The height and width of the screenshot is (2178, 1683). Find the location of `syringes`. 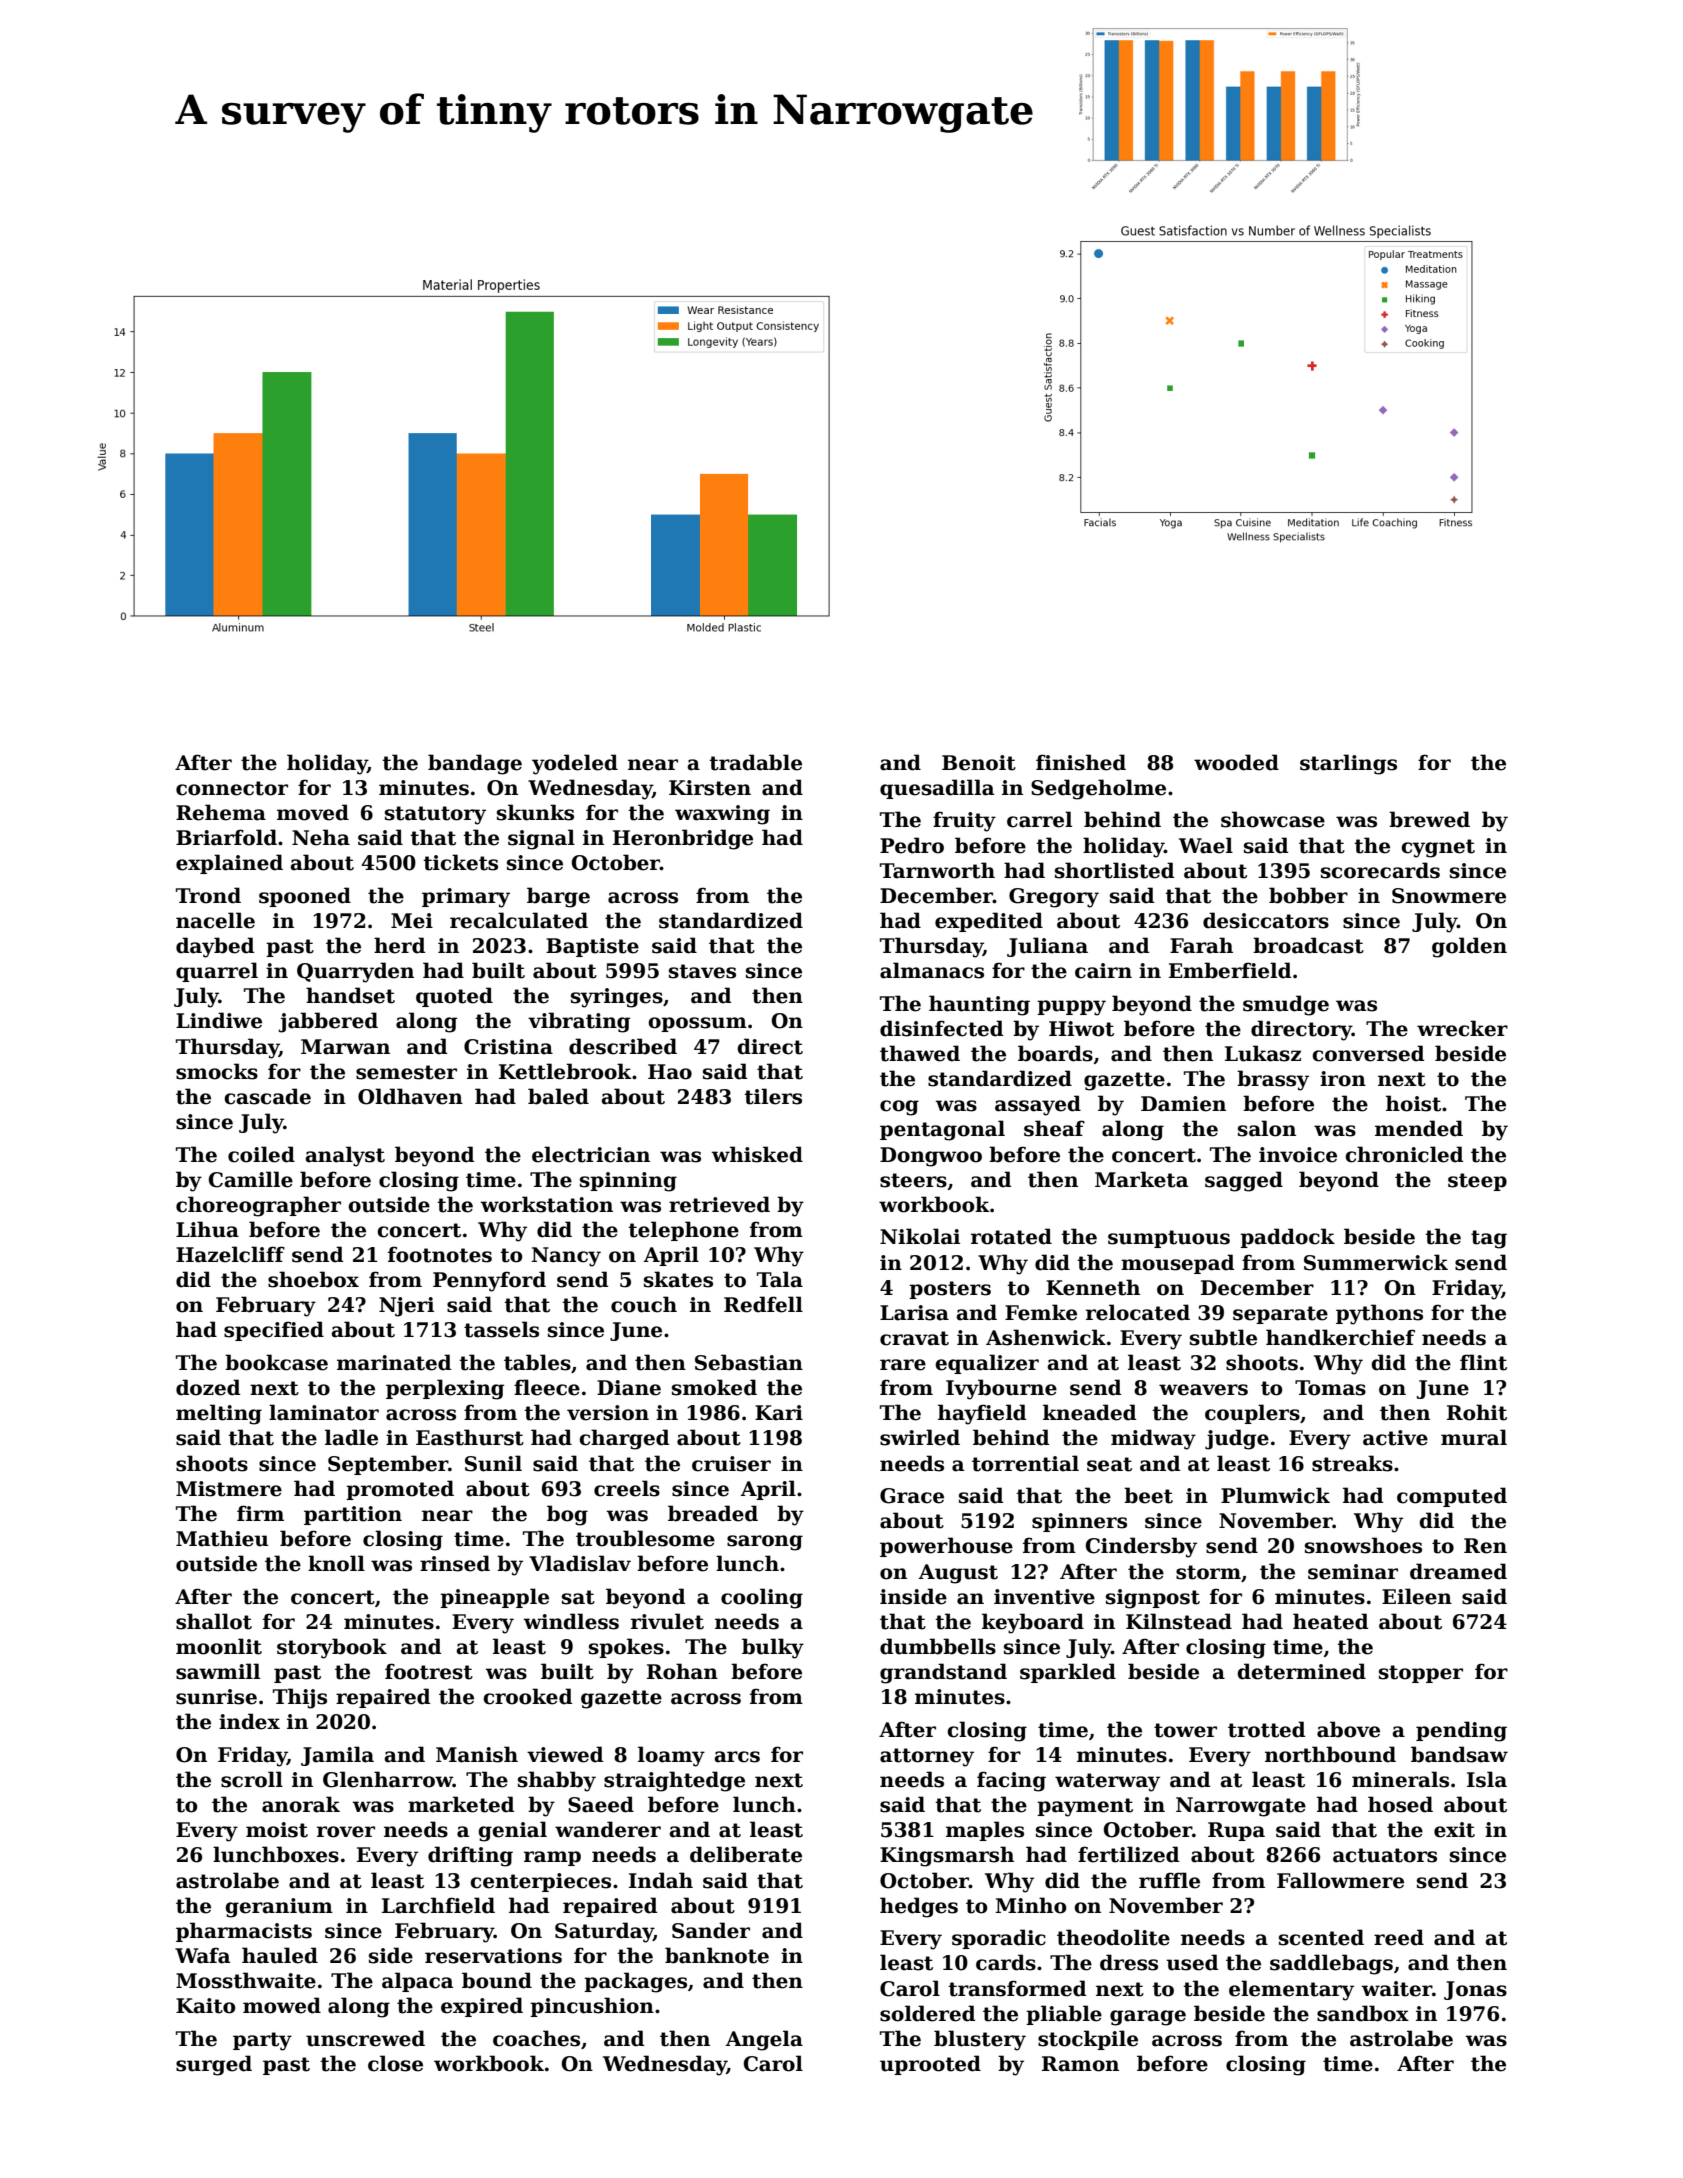

syringes is located at coordinates (617, 998).
